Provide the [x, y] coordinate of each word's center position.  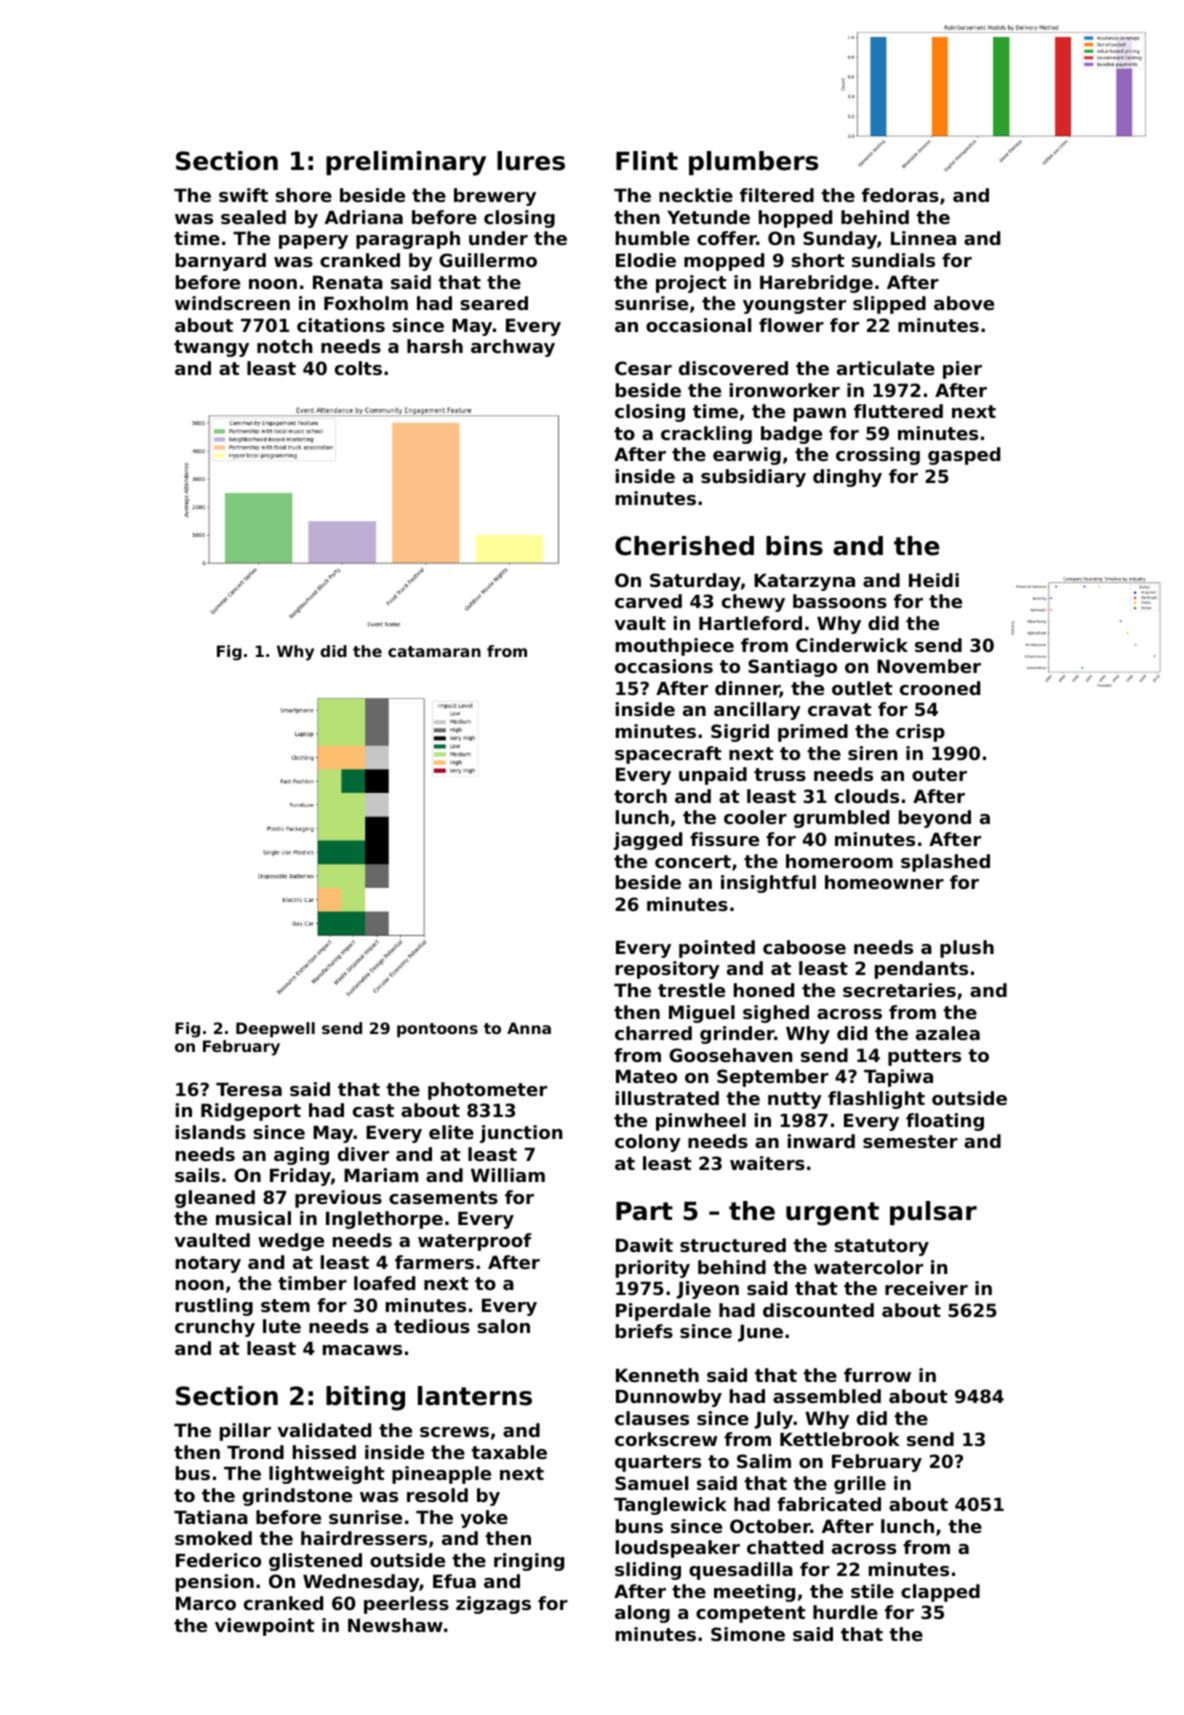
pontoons [437, 1030]
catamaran [434, 651]
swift [243, 195]
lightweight [327, 1475]
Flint [647, 160]
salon [503, 1326]
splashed [945, 863]
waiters [767, 1163]
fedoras [900, 195]
